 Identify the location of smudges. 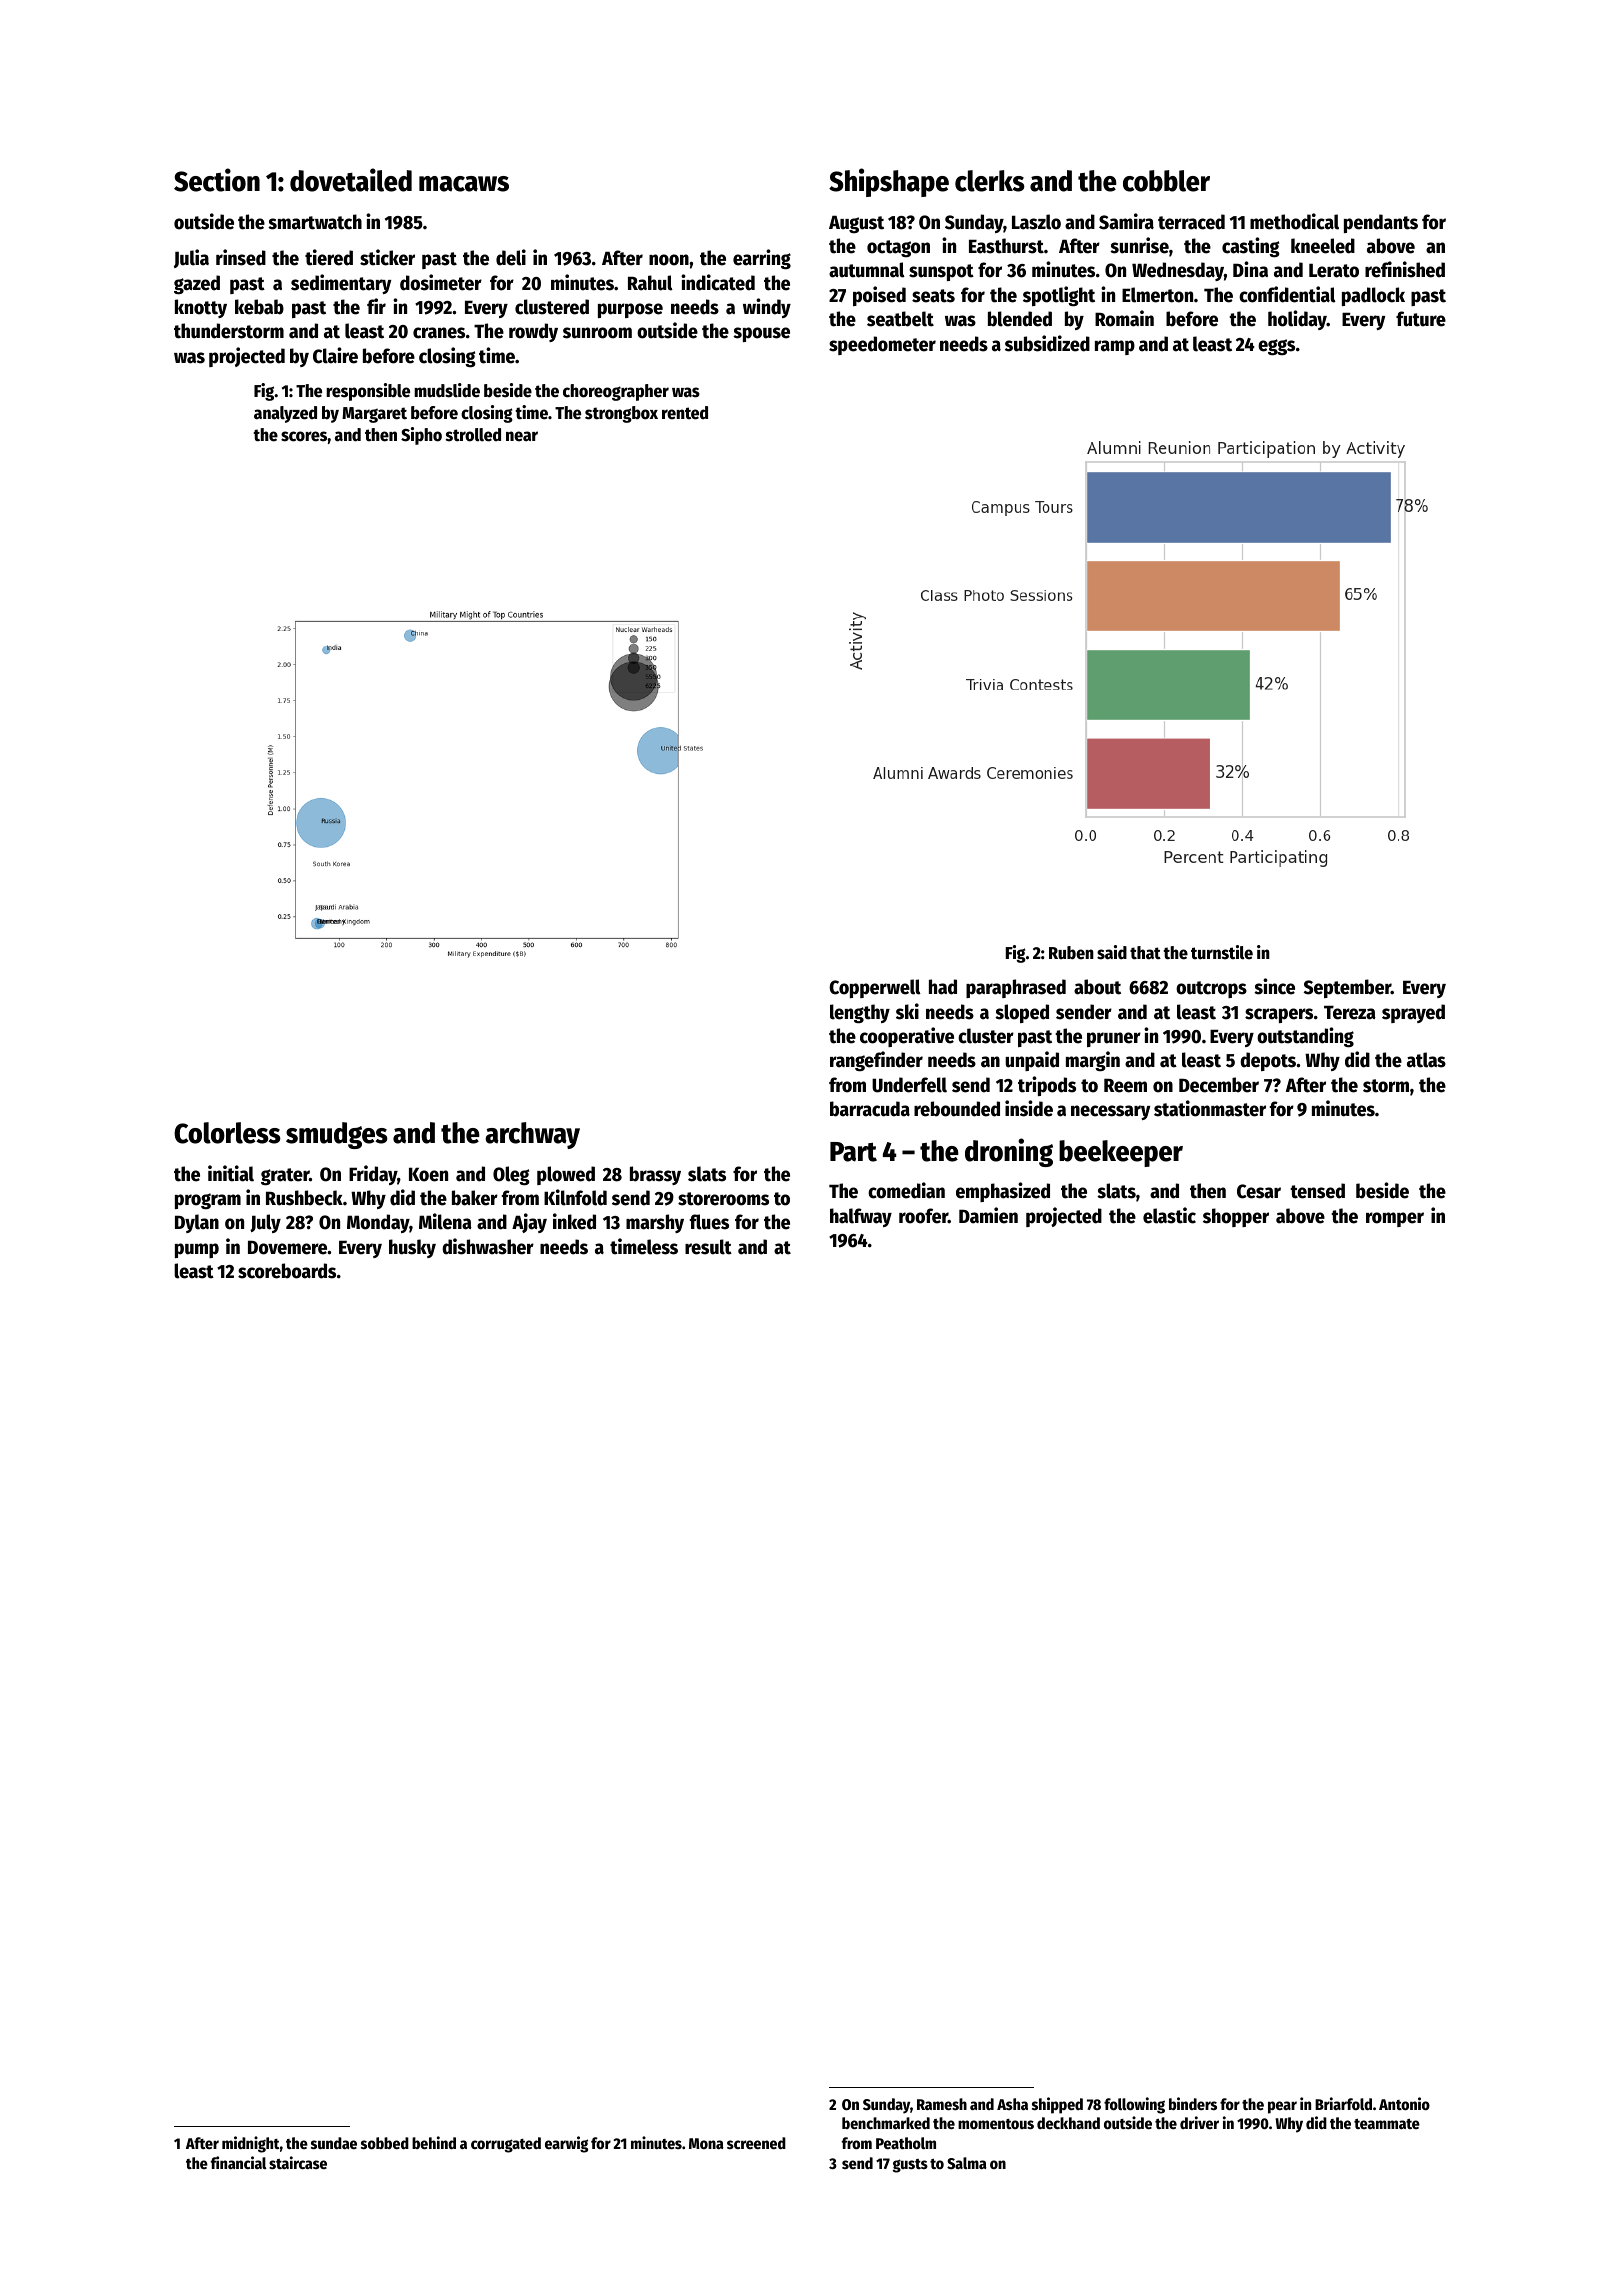
(337, 1135).
